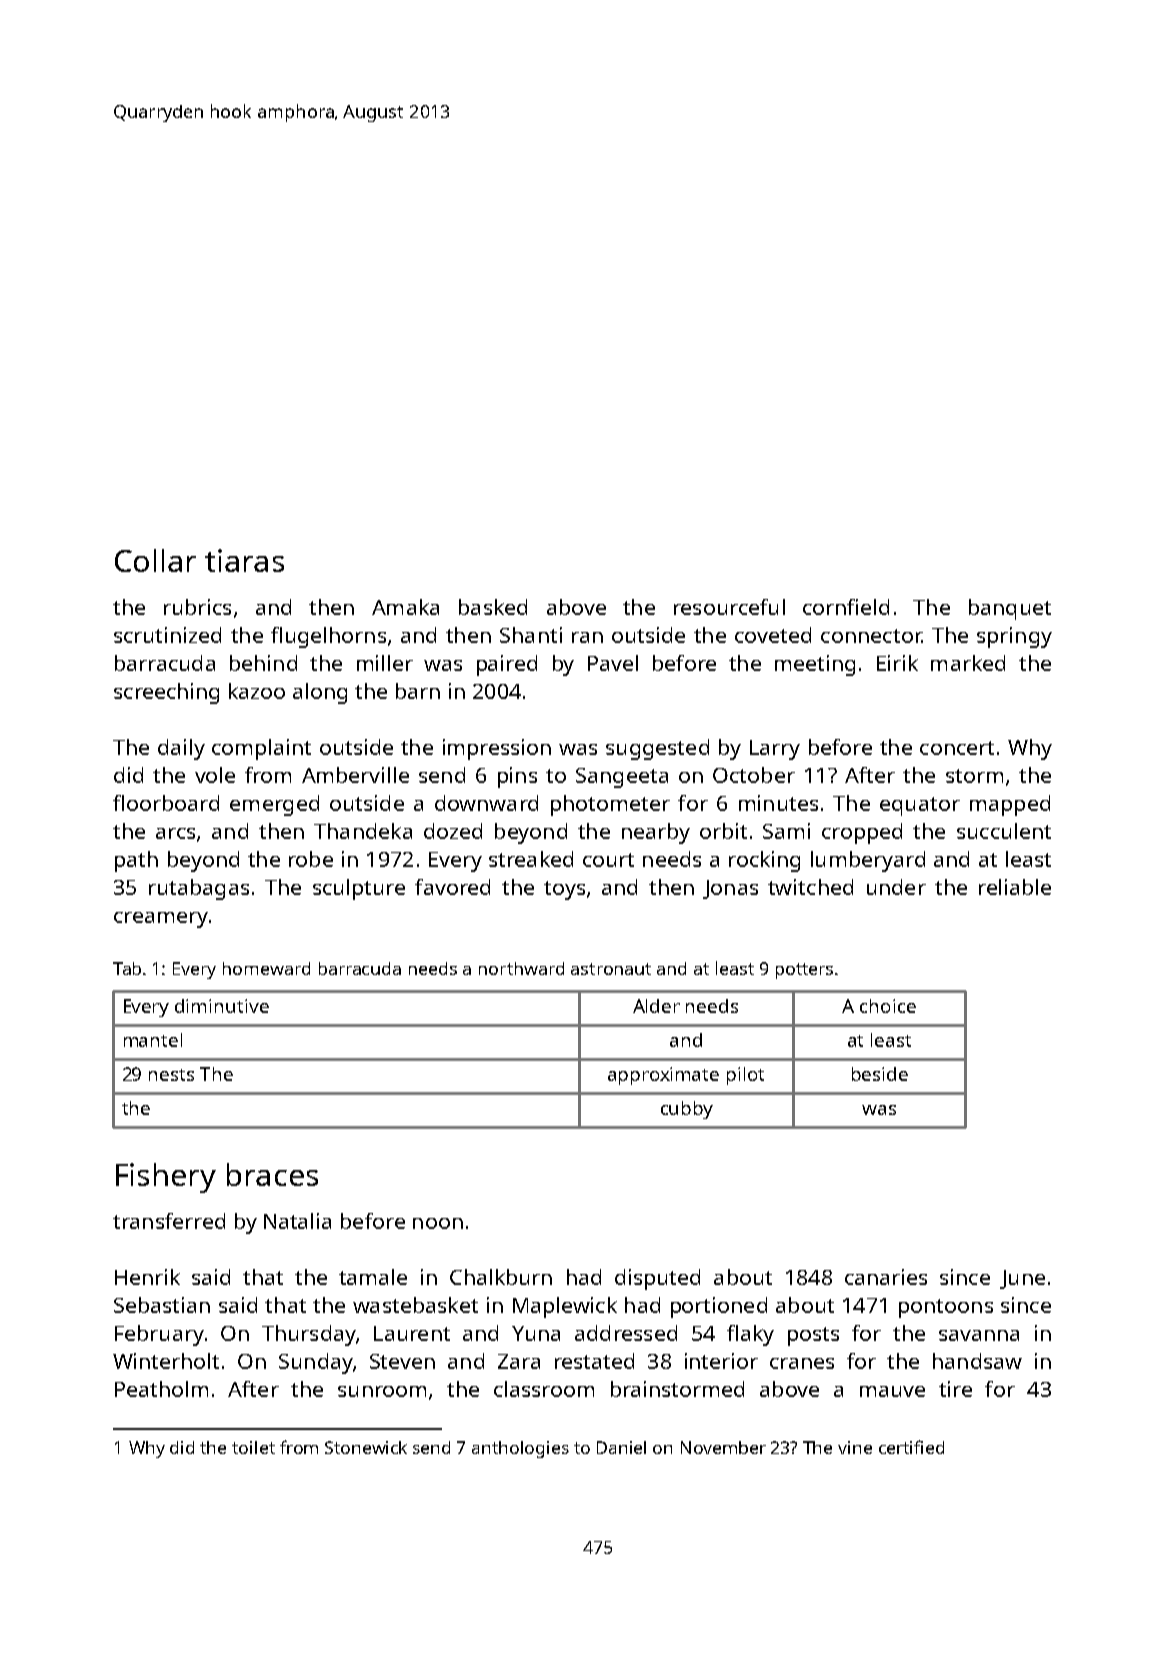  I want to click on behind, so click(263, 663).
